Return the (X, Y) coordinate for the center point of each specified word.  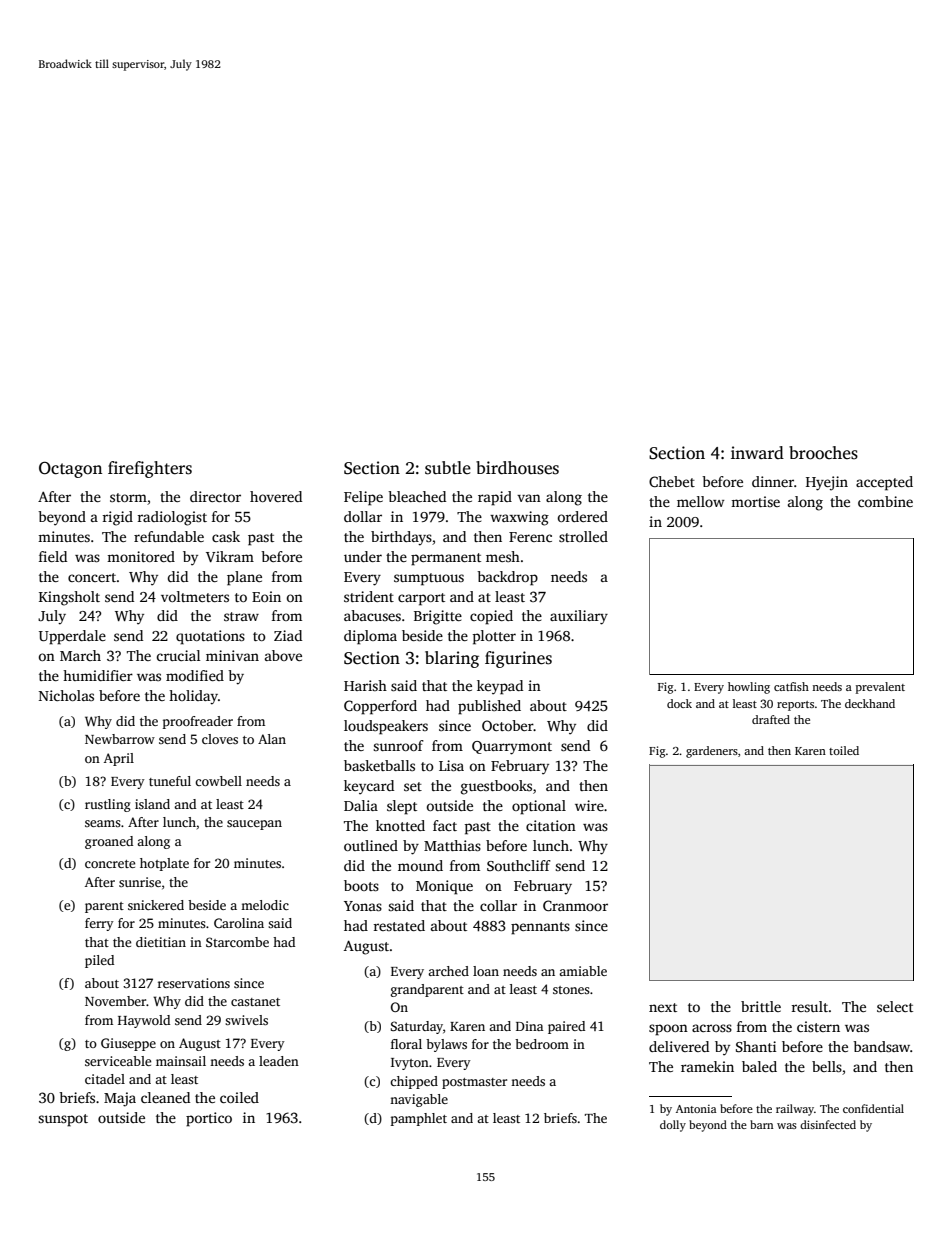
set (413, 786)
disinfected (828, 1124)
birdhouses (517, 468)
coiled (239, 1097)
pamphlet (419, 1119)
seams (103, 823)
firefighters (150, 469)
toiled (844, 750)
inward (757, 452)
